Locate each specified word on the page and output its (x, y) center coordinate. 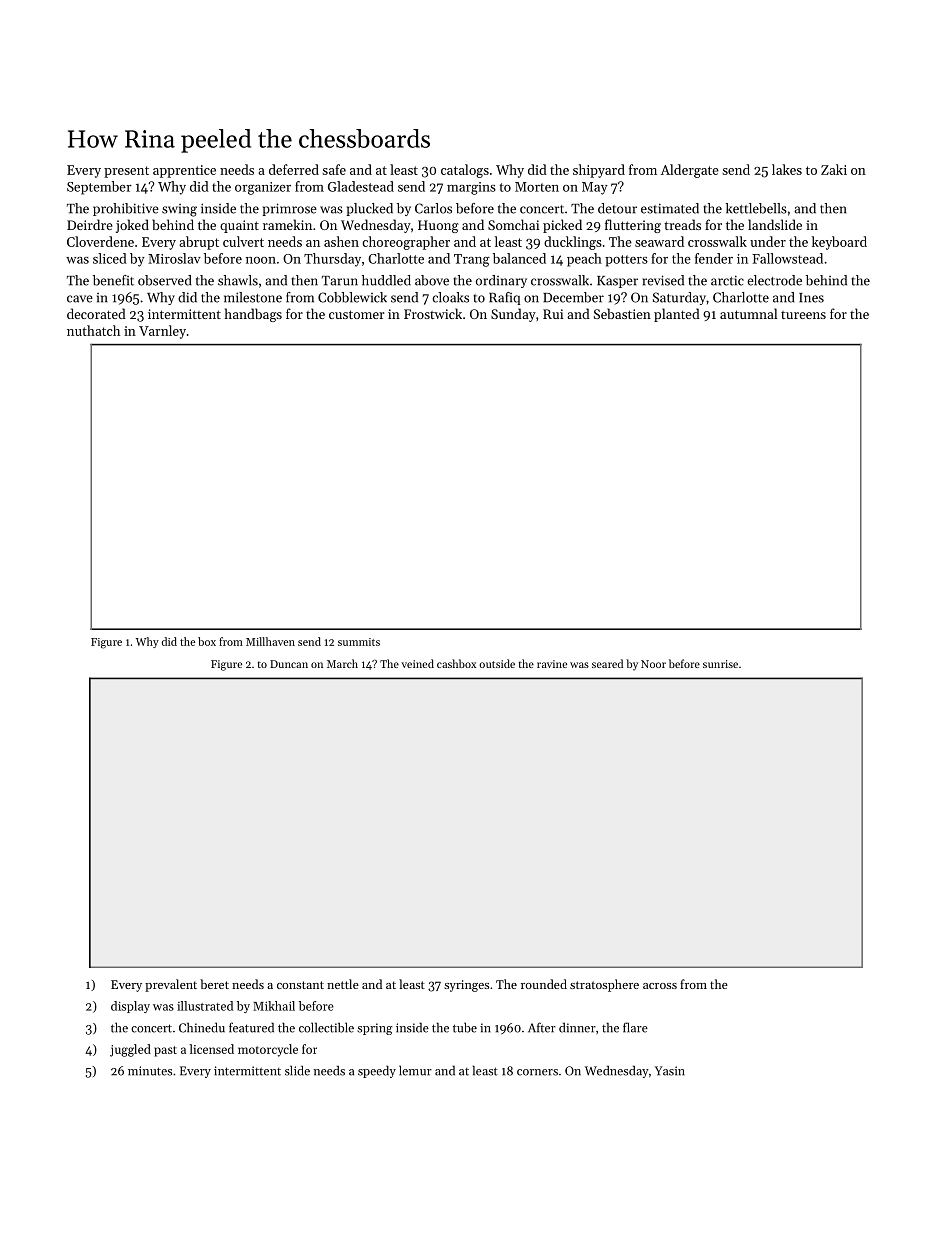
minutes (150, 1071)
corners (537, 1072)
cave (80, 299)
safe (334, 169)
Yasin (670, 1071)
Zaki (834, 169)
